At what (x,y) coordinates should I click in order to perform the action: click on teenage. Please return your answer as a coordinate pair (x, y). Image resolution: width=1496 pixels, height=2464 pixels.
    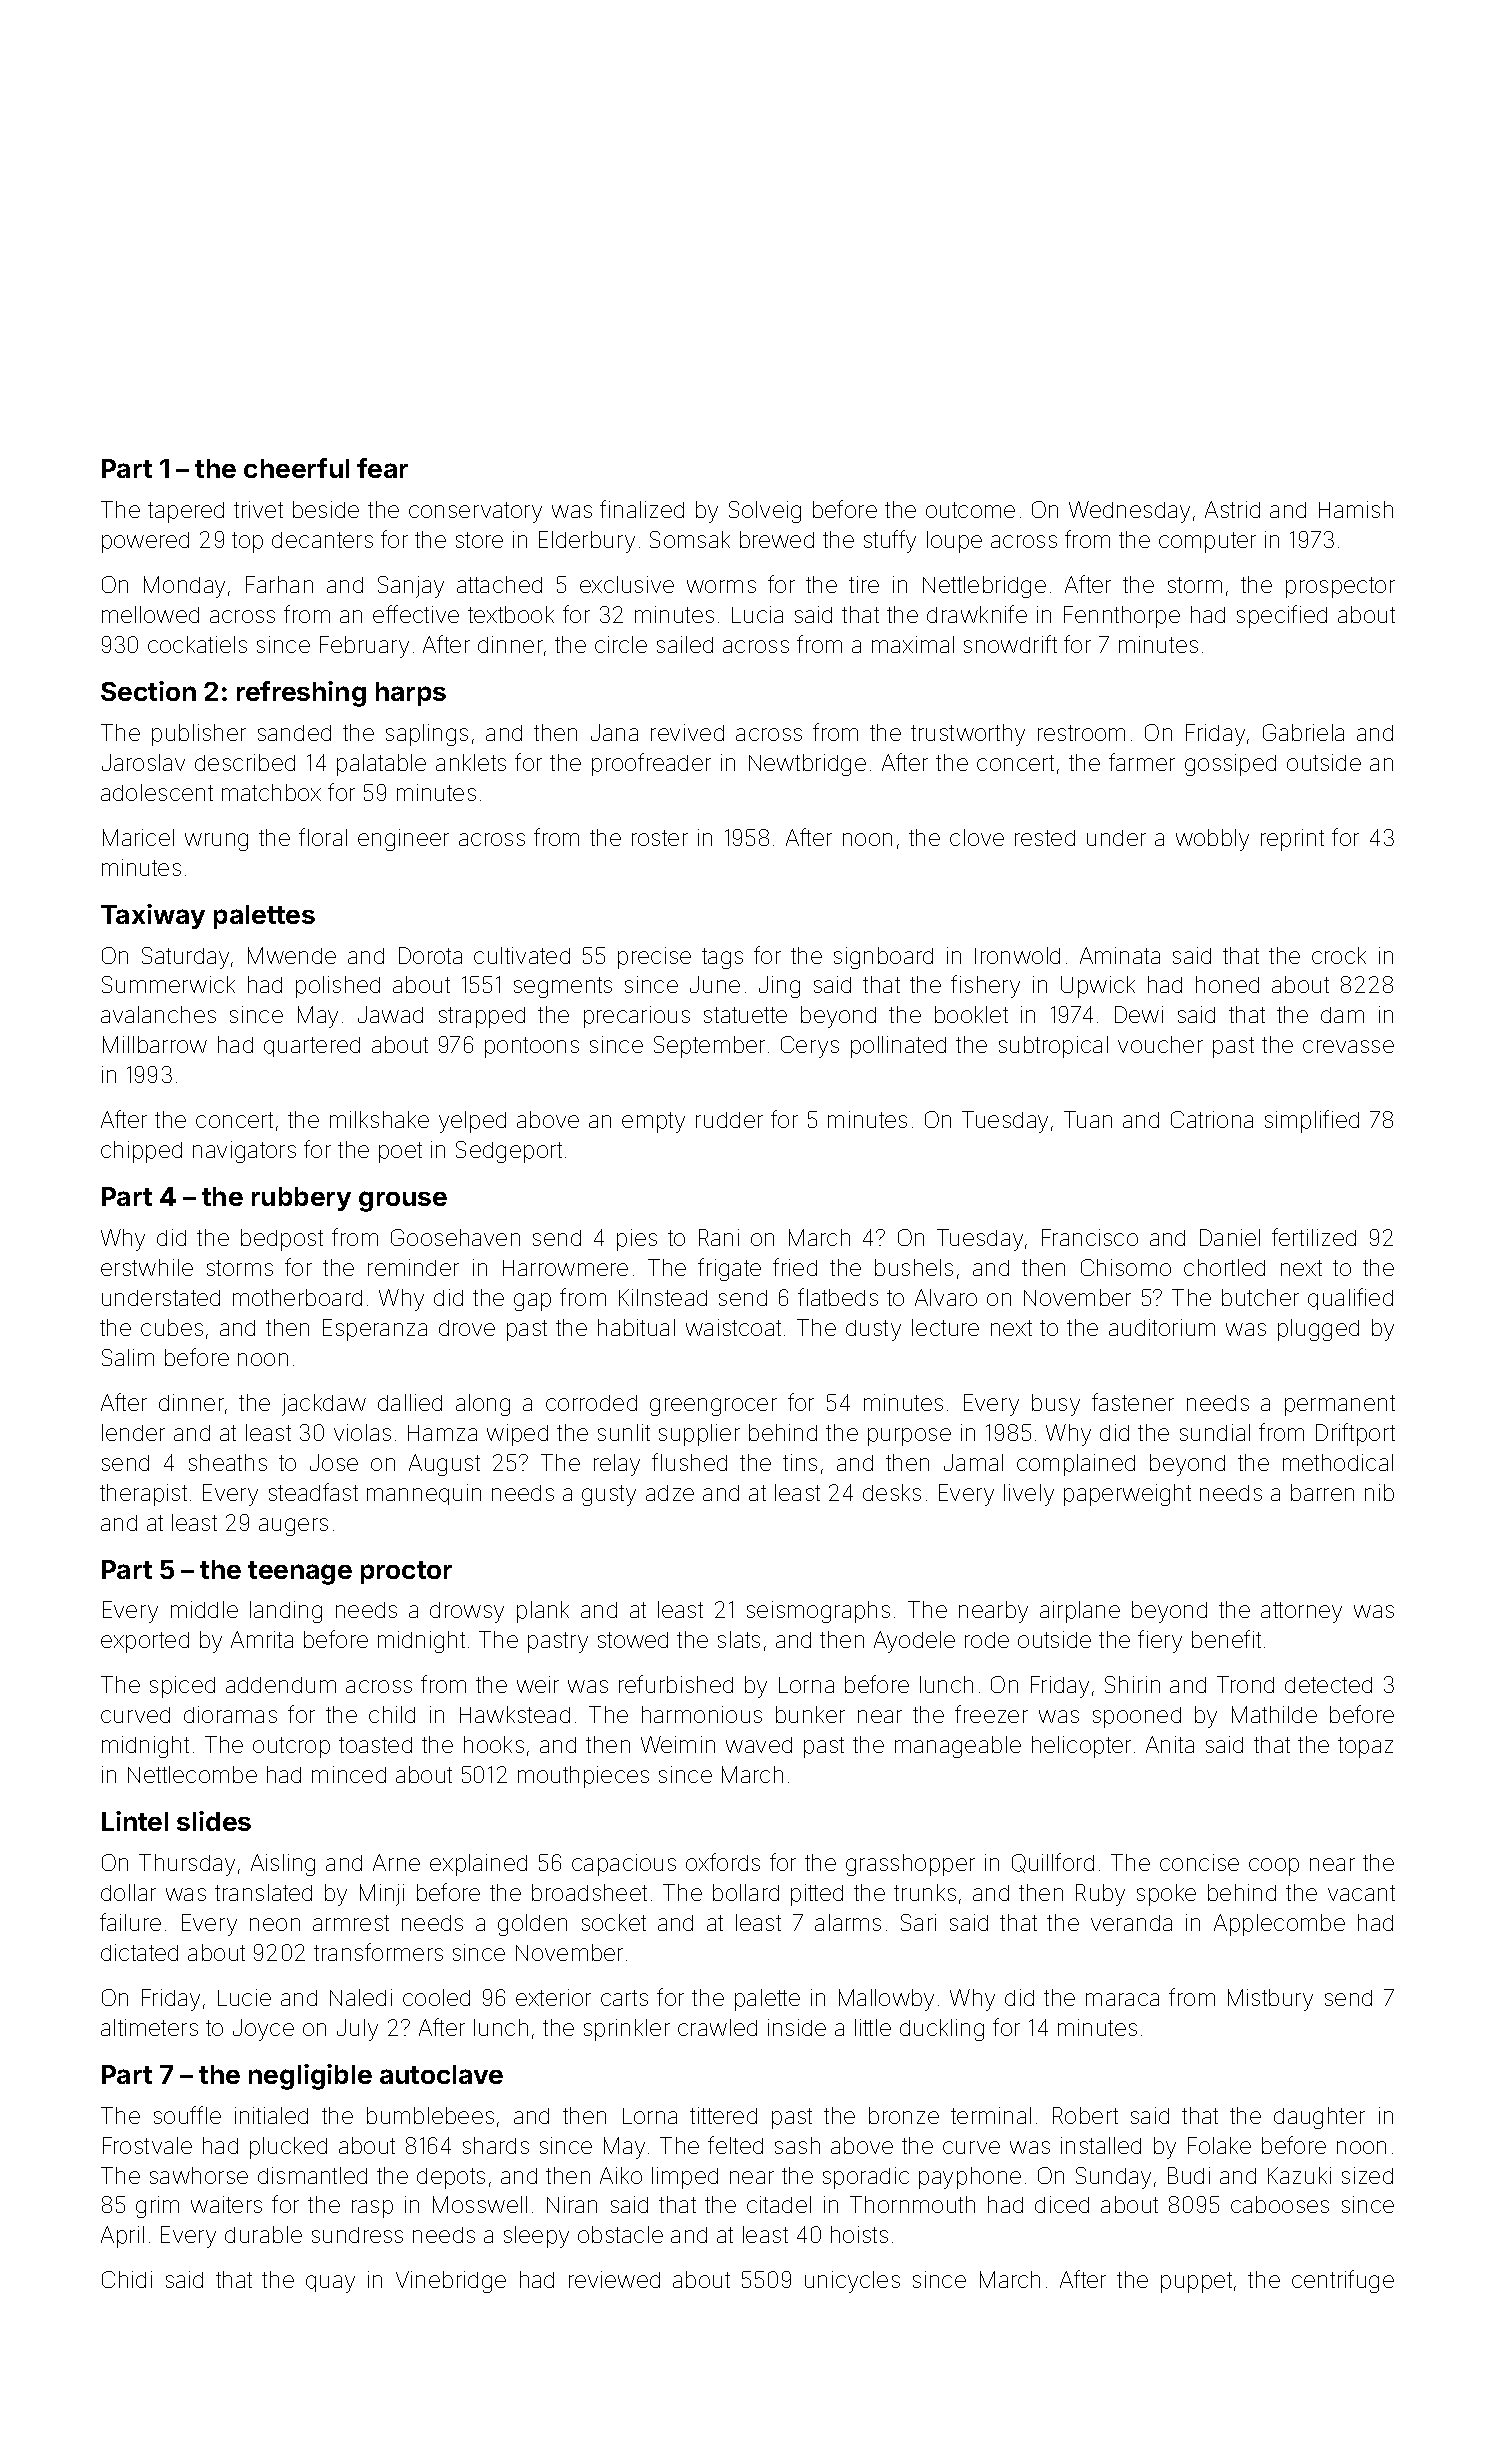
    Looking at the image, I should click on (300, 1573).
